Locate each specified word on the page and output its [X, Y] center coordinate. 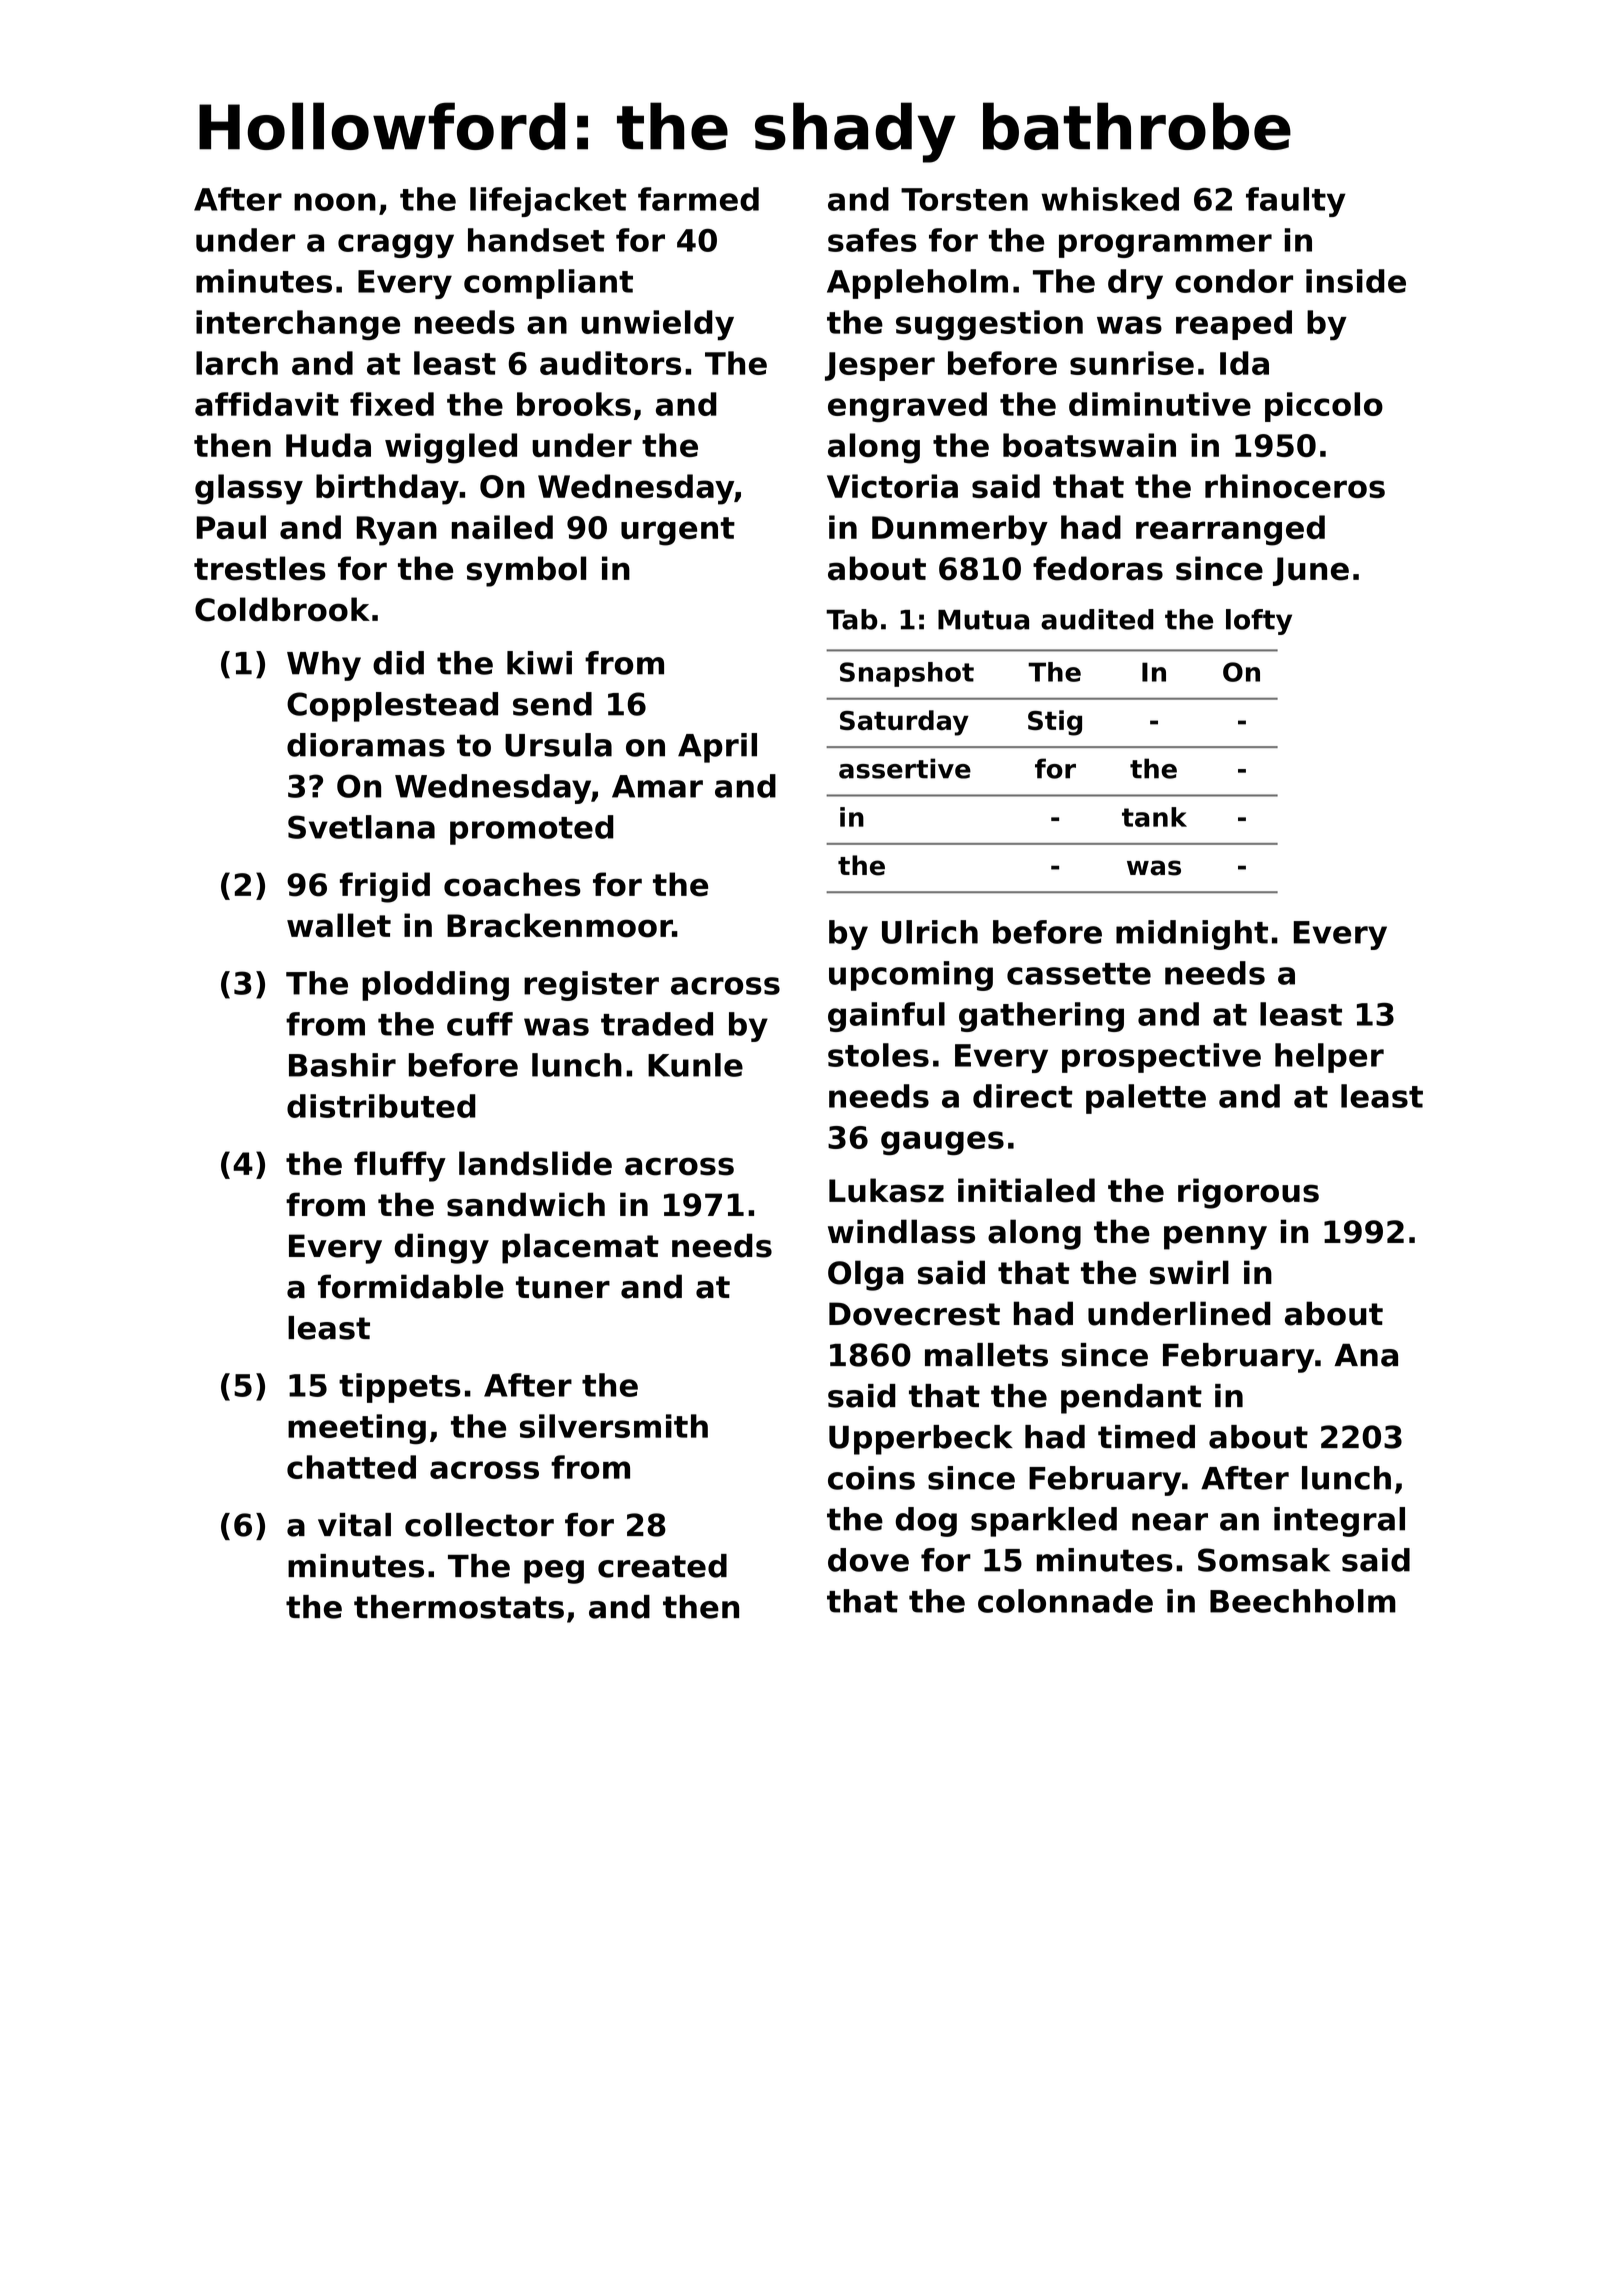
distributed [381, 1106]
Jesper [880, 366]
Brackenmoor [559, 925]
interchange [298, 325]
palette [1146, 1099]
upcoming [911, 976]
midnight [1192, 935]
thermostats [459, 1607]
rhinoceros [1295, 486]
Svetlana [361, 827]
